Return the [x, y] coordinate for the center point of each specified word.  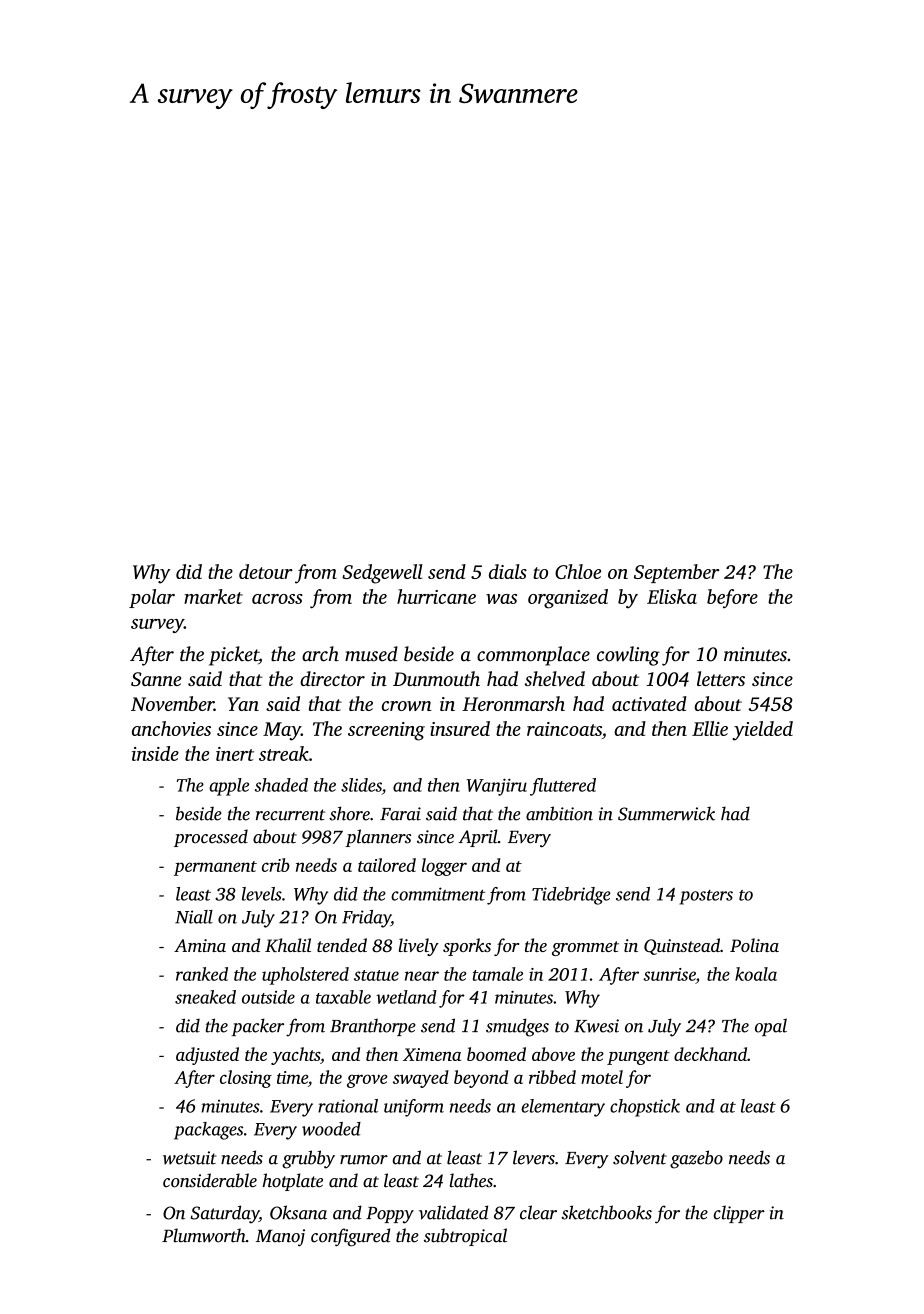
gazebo [696, 1159]
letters [721, 678]
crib [276, 865]
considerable [210, 1180]
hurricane [436, 596]
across [277, 599]
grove [367, 1081]
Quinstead [682, 946]
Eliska [672, 596]
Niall [194, 917]
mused [371, 654]
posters [706, 897]
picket [234, 656]
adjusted [207, 1056]
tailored [387, 865]
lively [418, 947]
